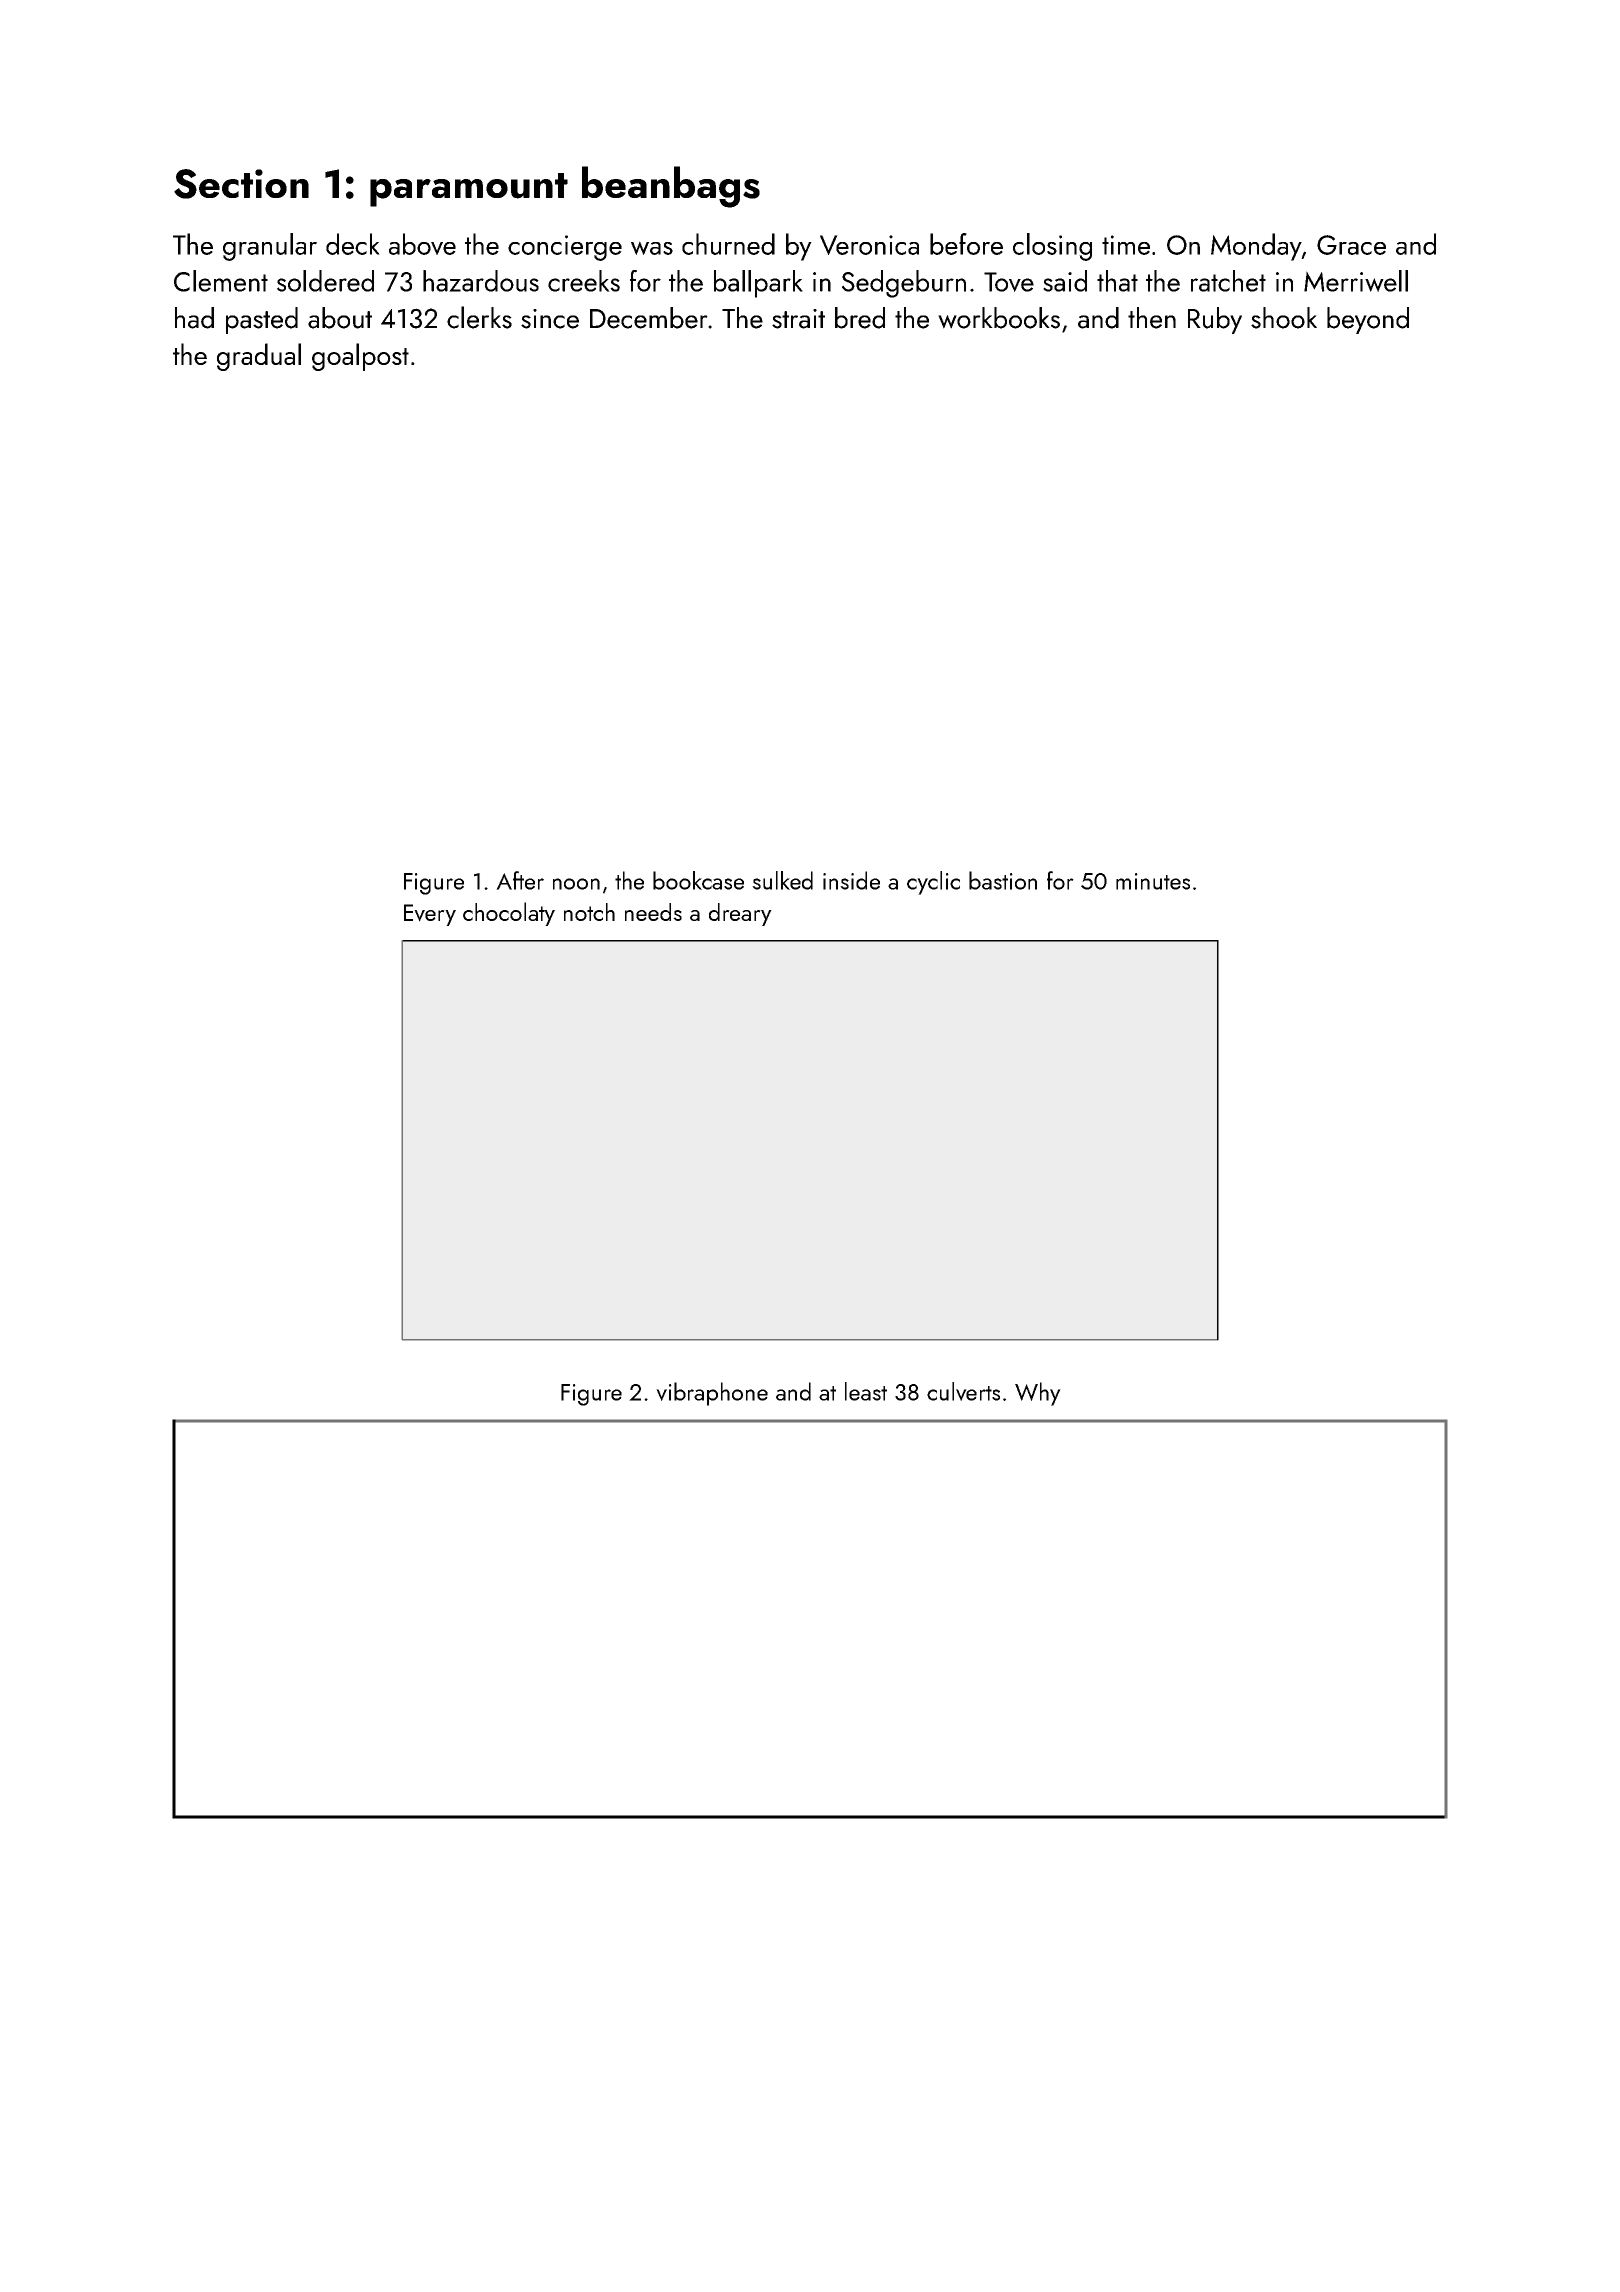 The width and height of the document is (1620, 2292). What do you see at coordinates (241, 184) in the document?
I see `Section` at bounding box center [241, 184].
